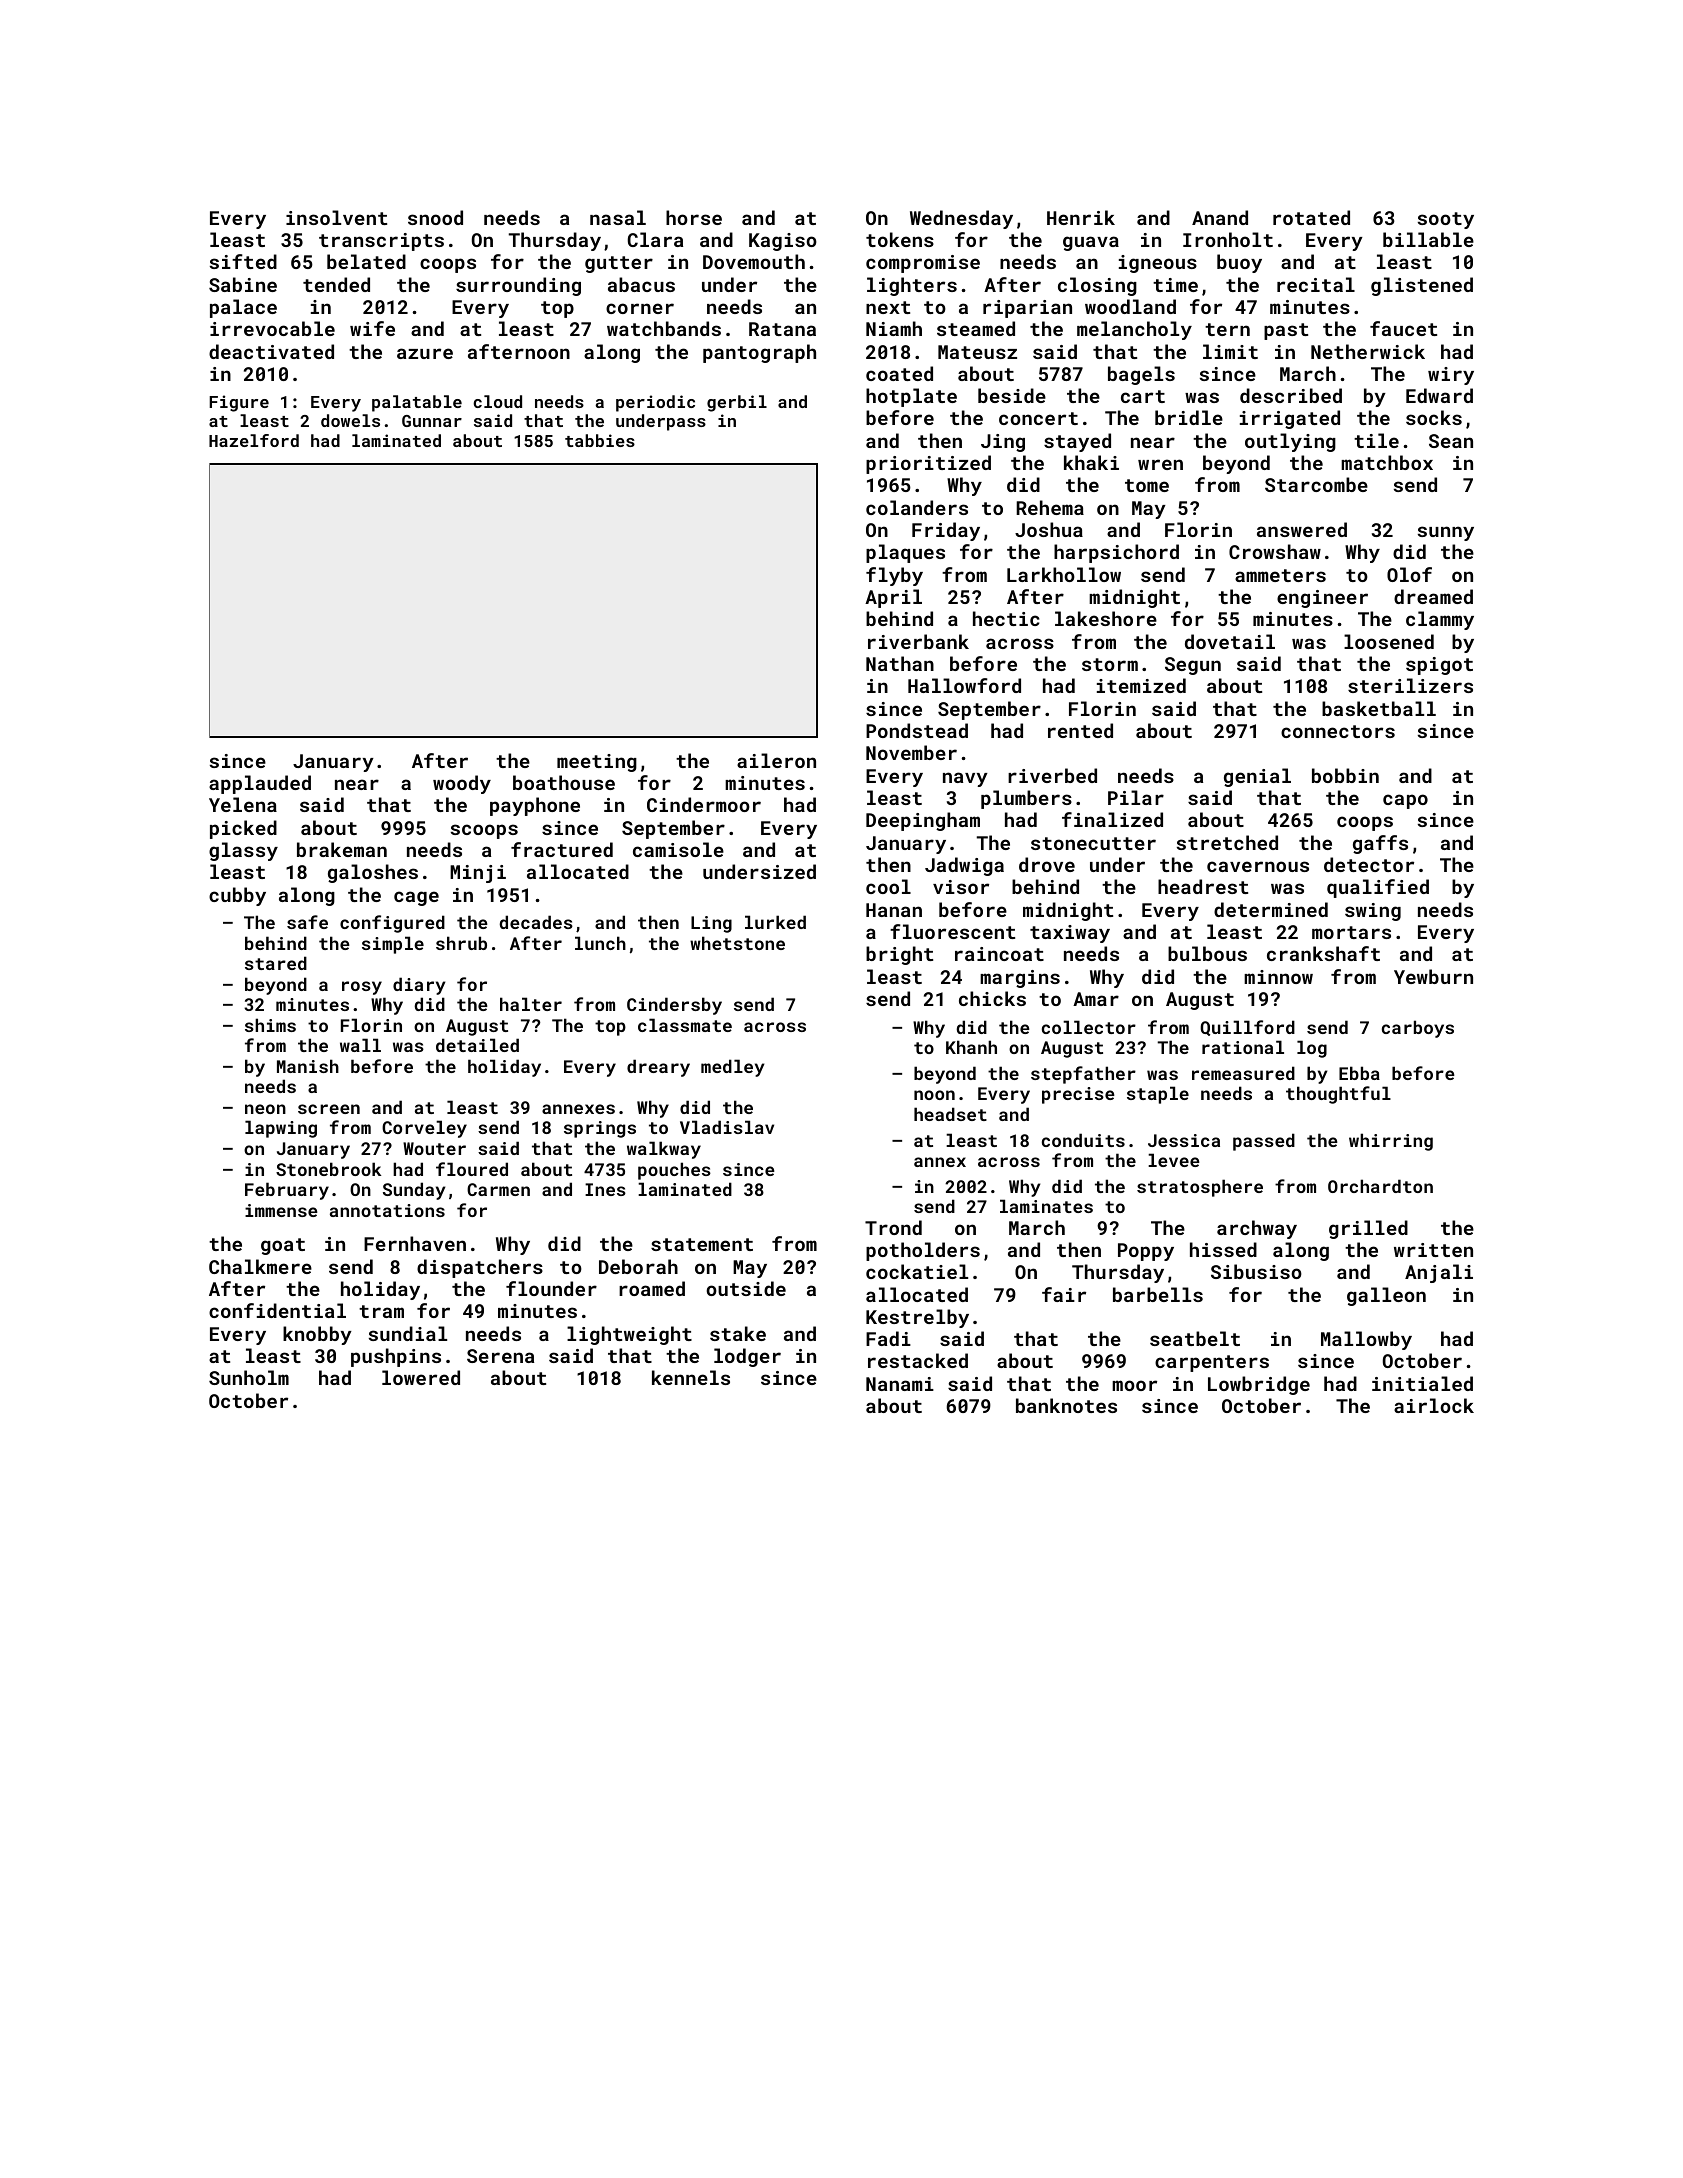  I want to click on hectic, so click(1006, 618).
